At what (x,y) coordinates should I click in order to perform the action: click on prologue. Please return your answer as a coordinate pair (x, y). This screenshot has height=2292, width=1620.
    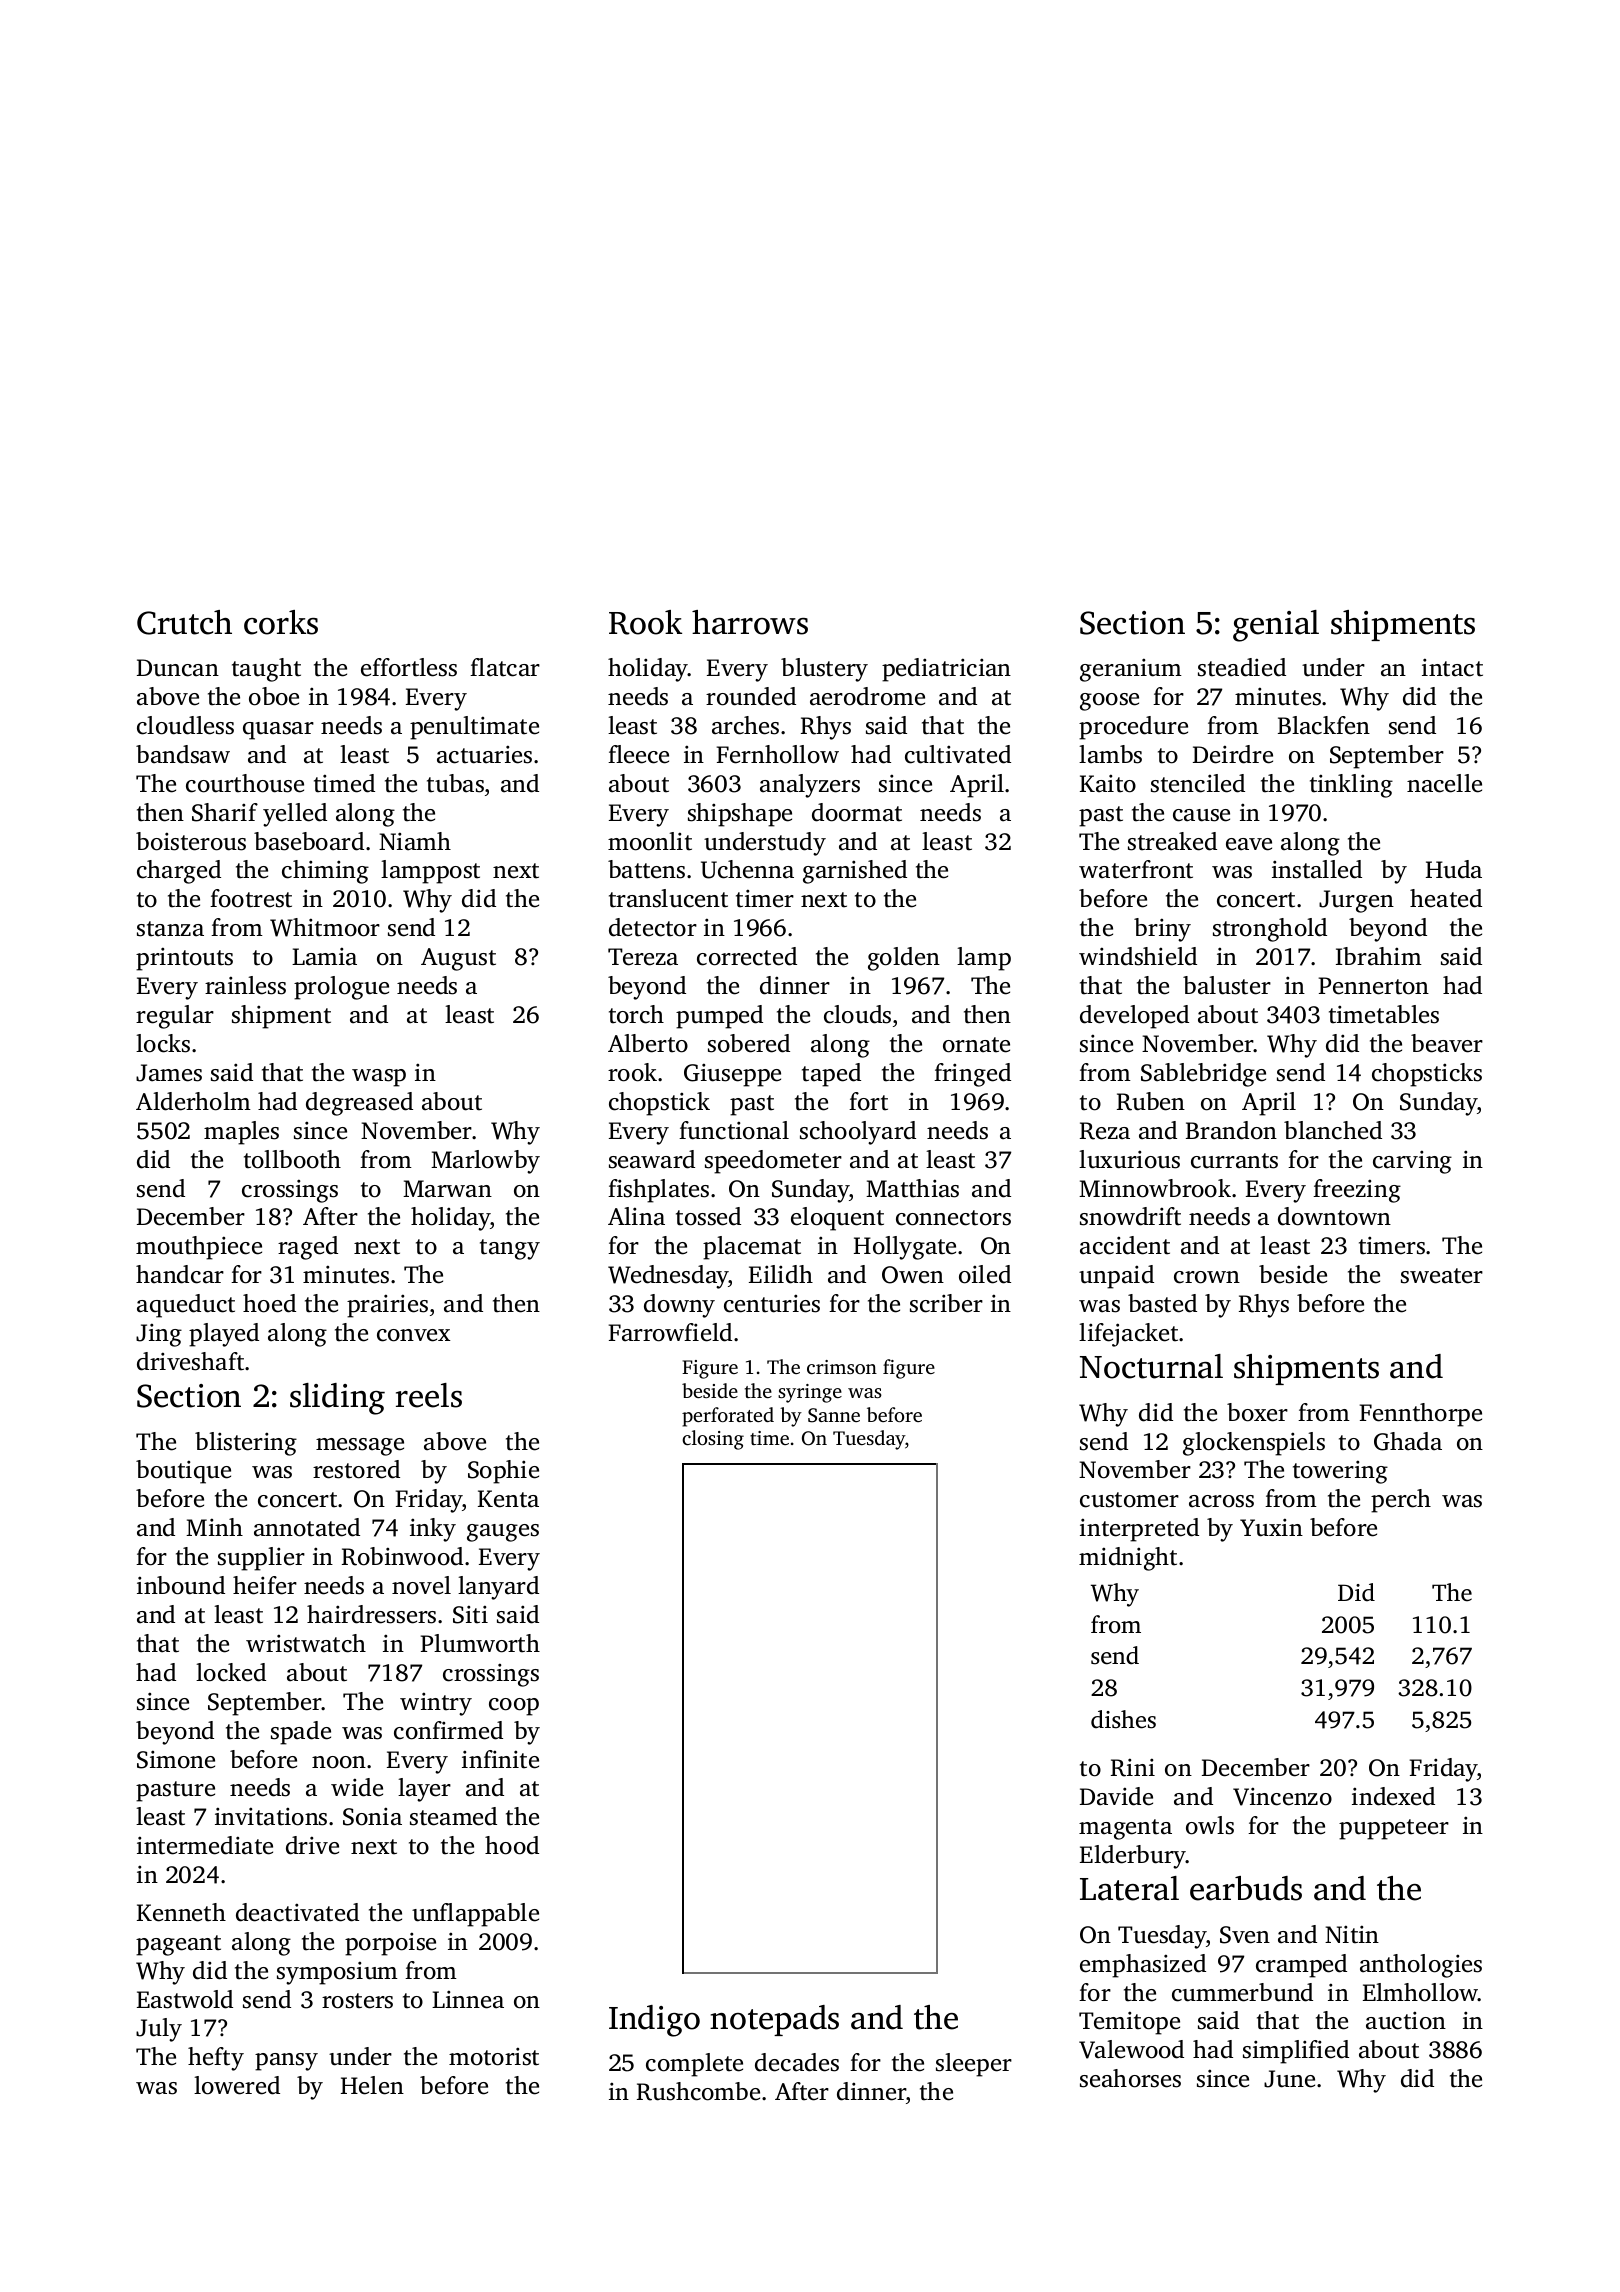
    Looking at the image, I should click on (341, 988).
